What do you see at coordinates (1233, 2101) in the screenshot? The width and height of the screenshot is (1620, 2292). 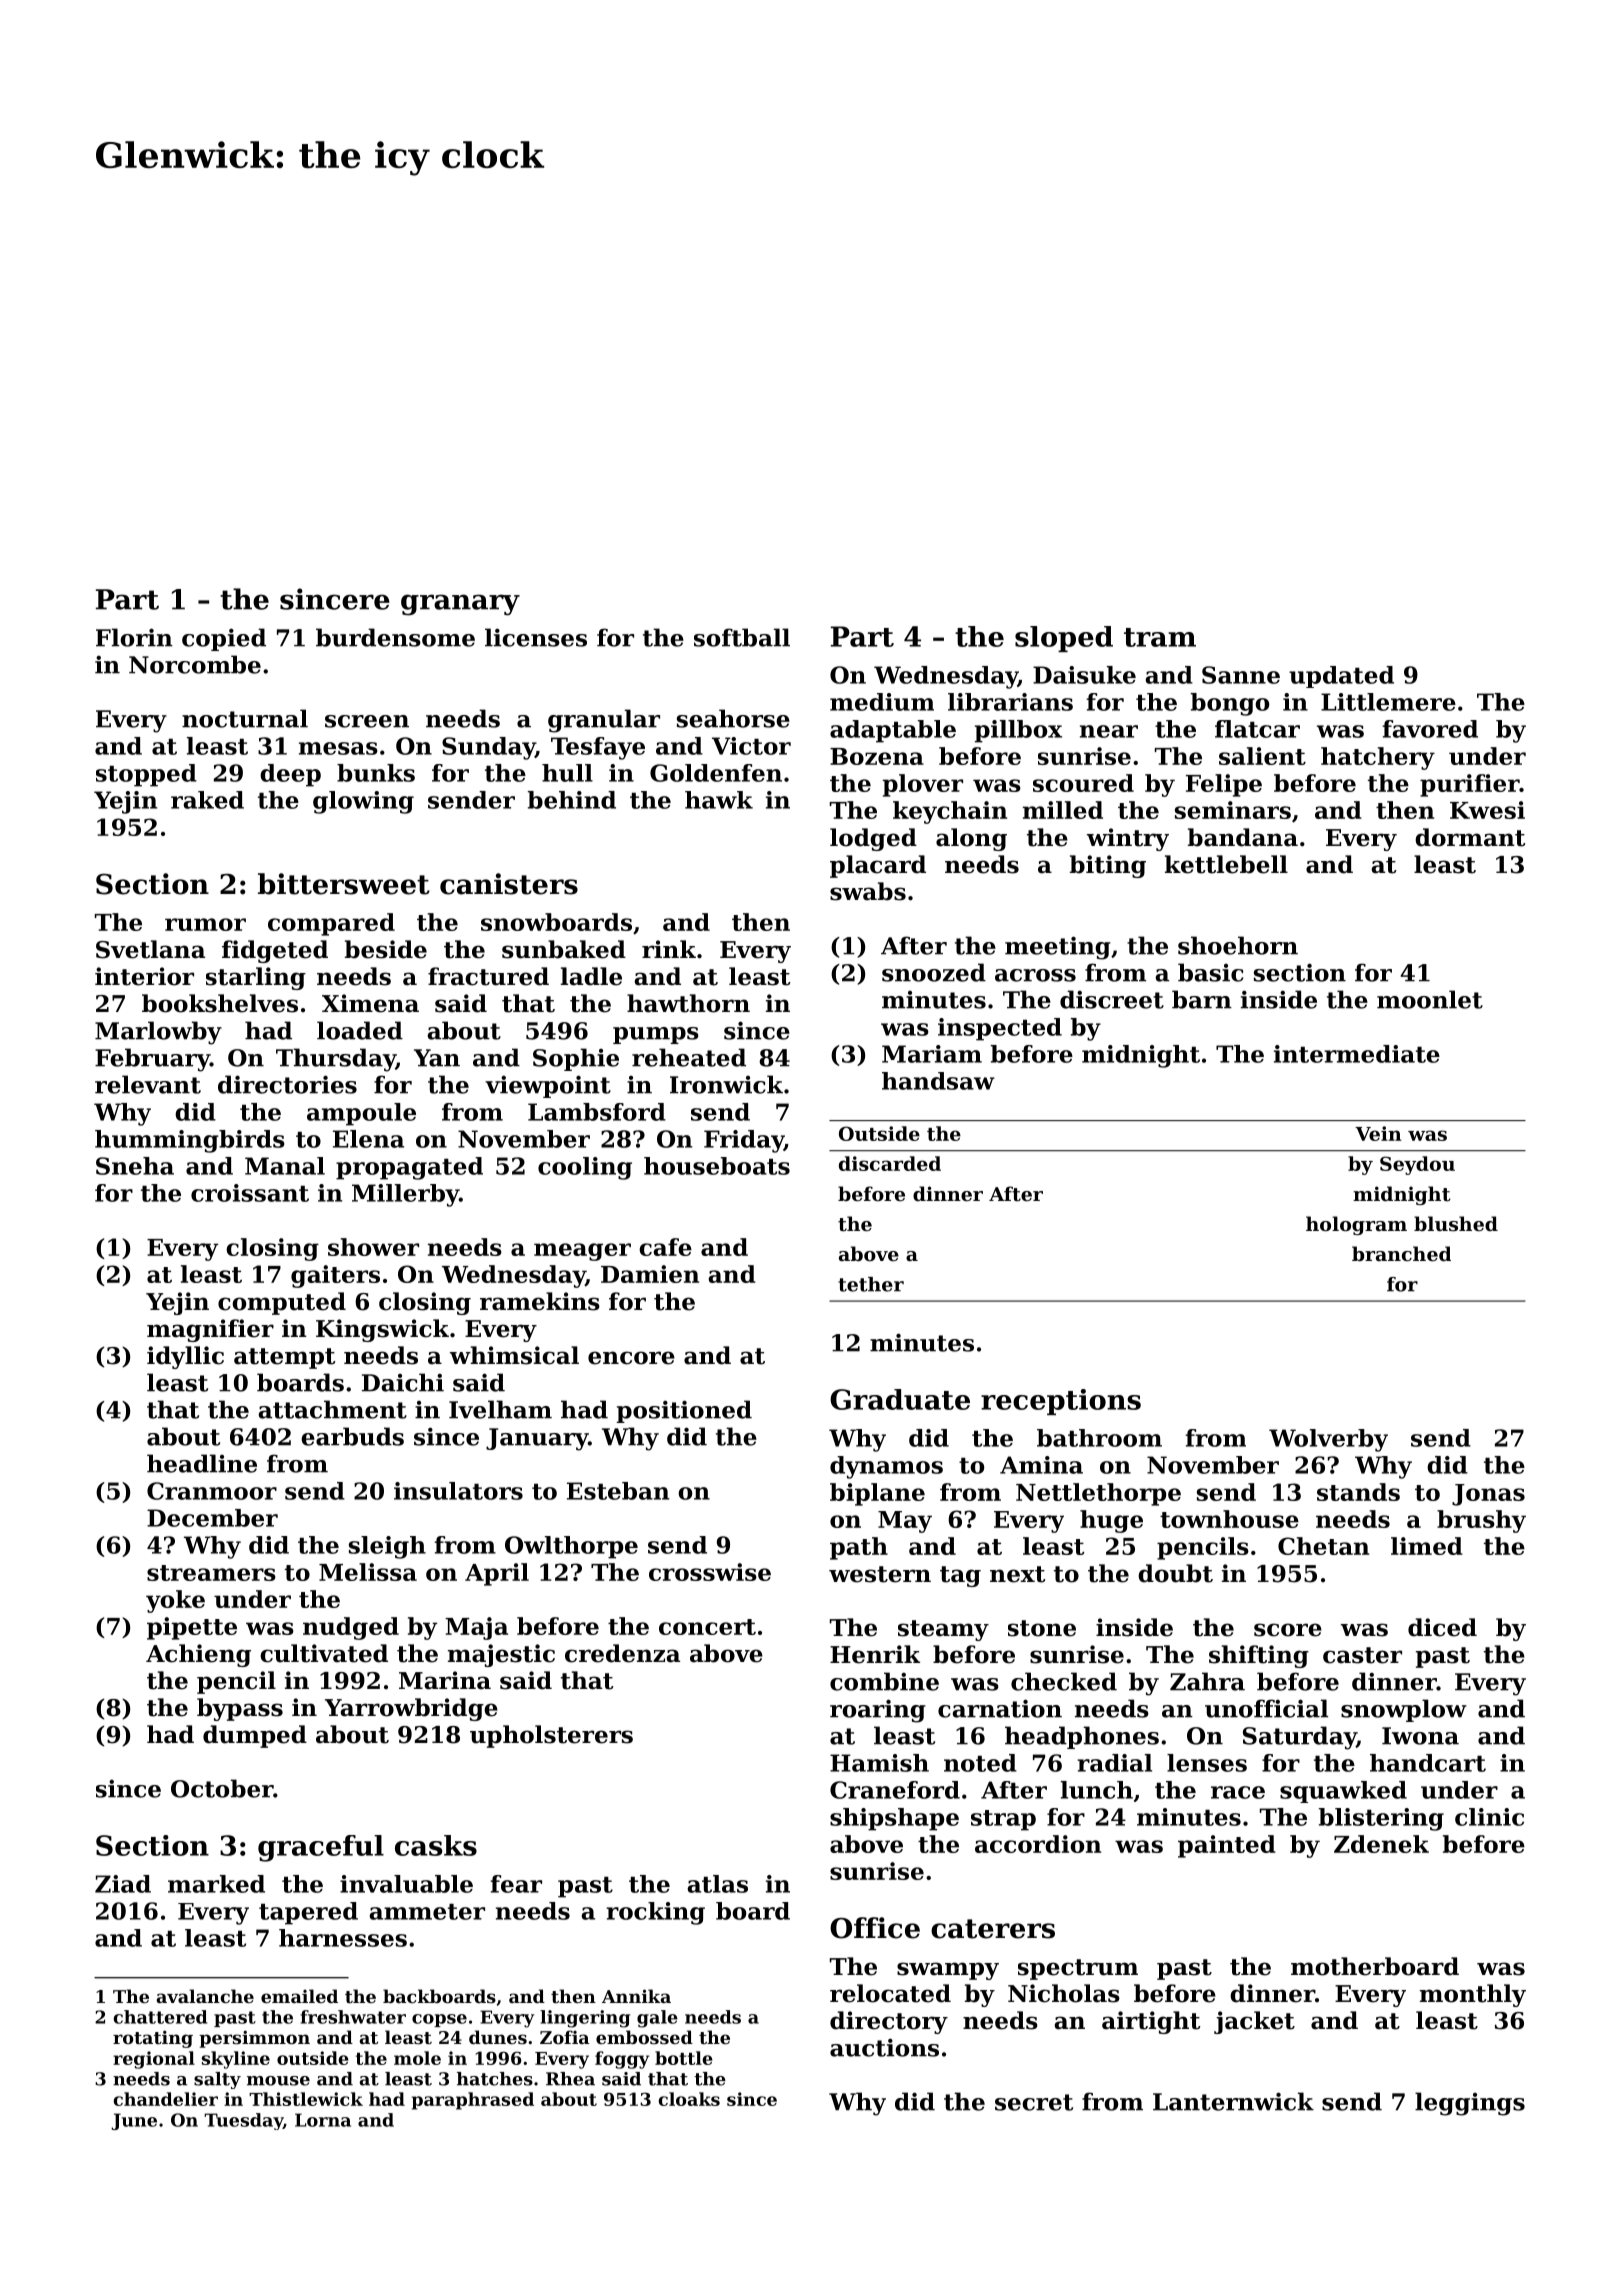 I see `Lanternwick` at bounding box center [1233, 2101].
